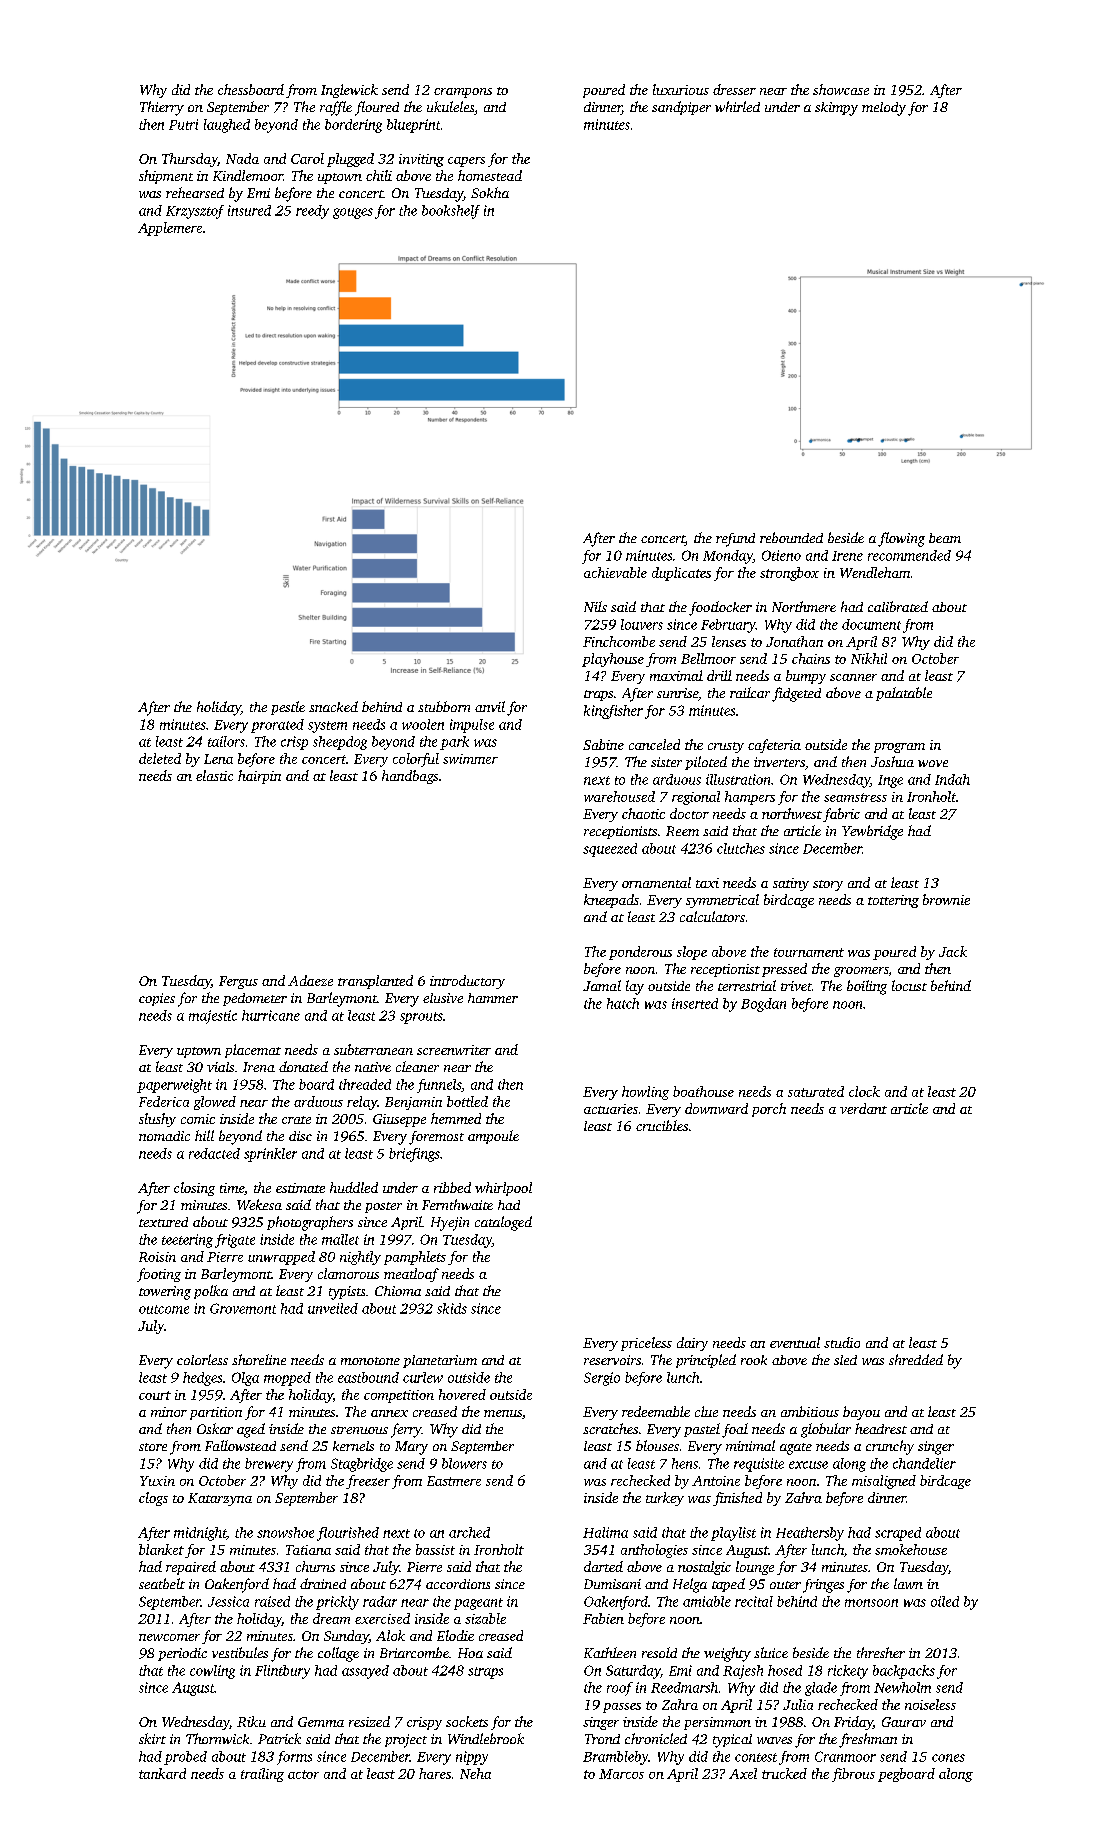  I want to click on Applemere, so click(170, 229).
